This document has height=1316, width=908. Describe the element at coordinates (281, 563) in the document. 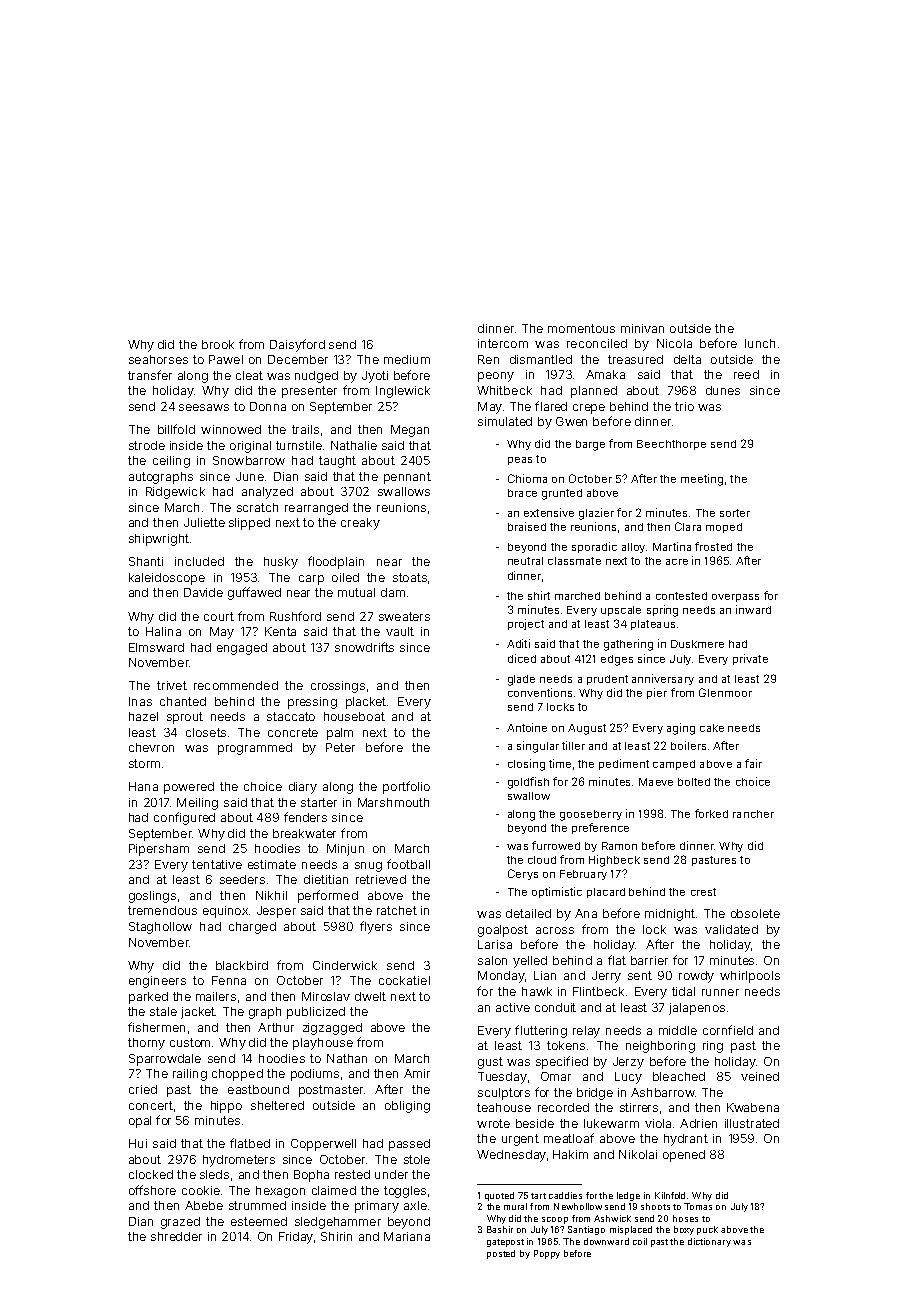

I see `husky` at that location.
